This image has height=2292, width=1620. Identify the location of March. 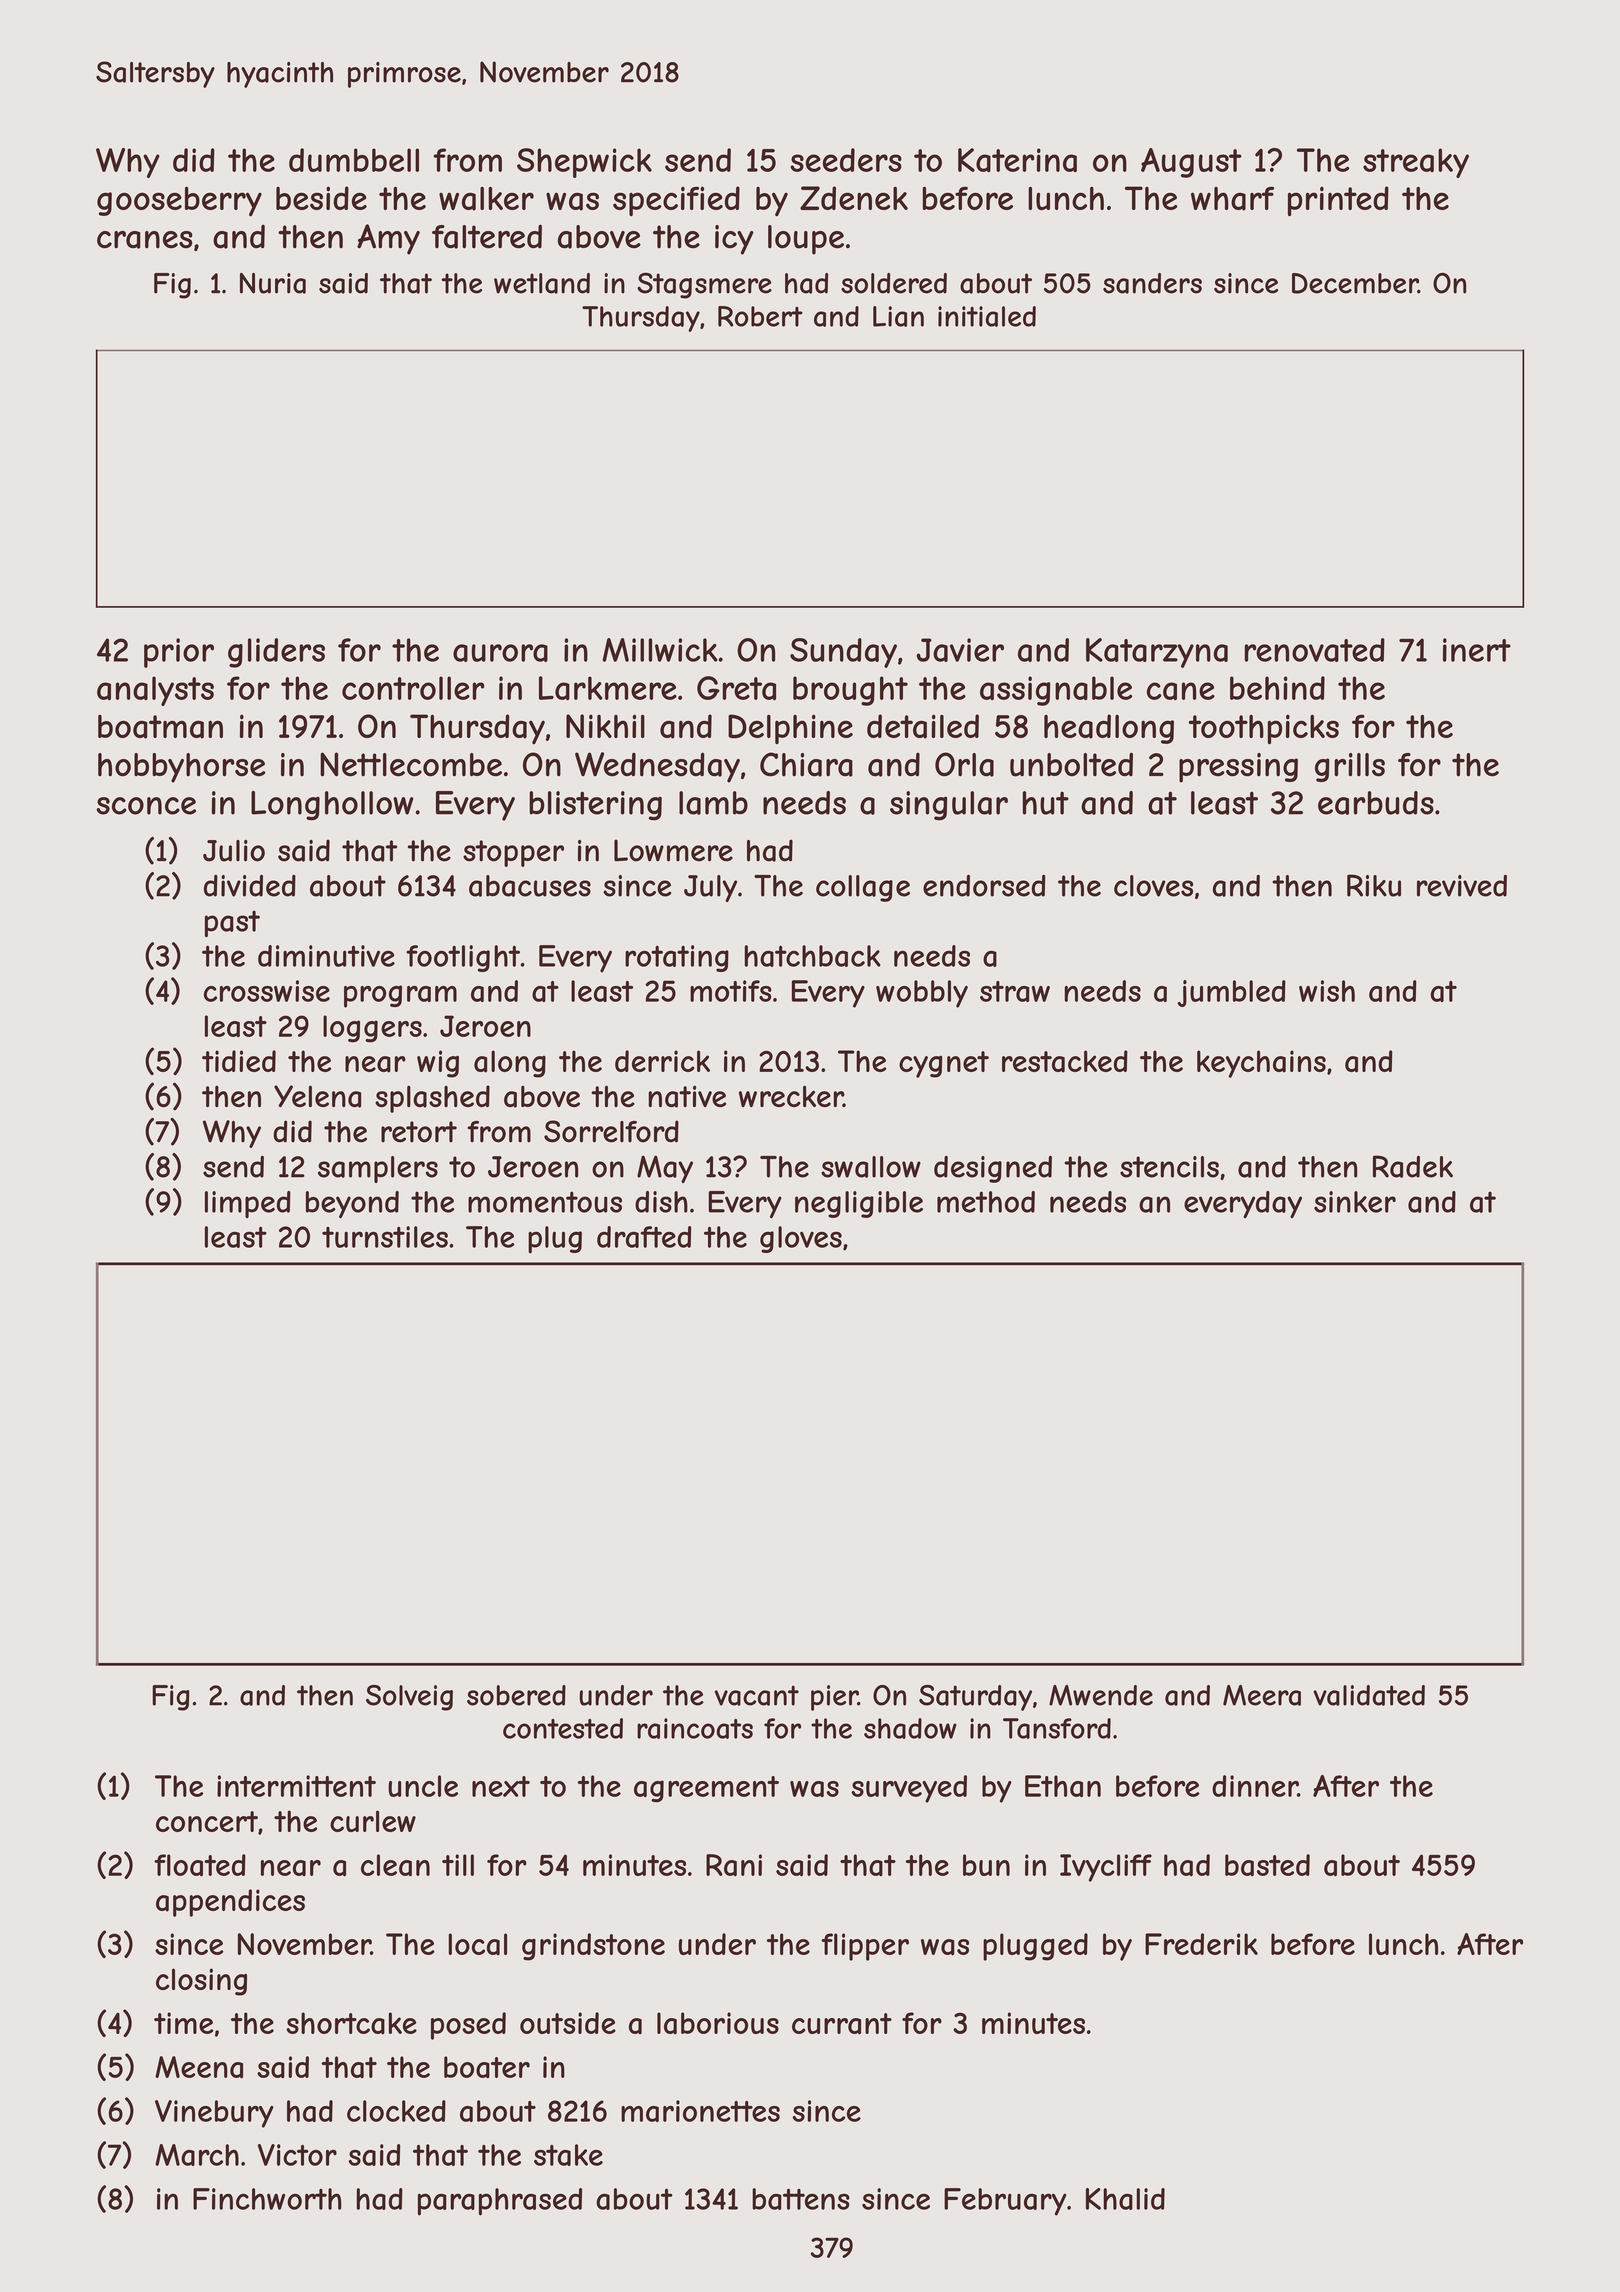
(197, 2155).
